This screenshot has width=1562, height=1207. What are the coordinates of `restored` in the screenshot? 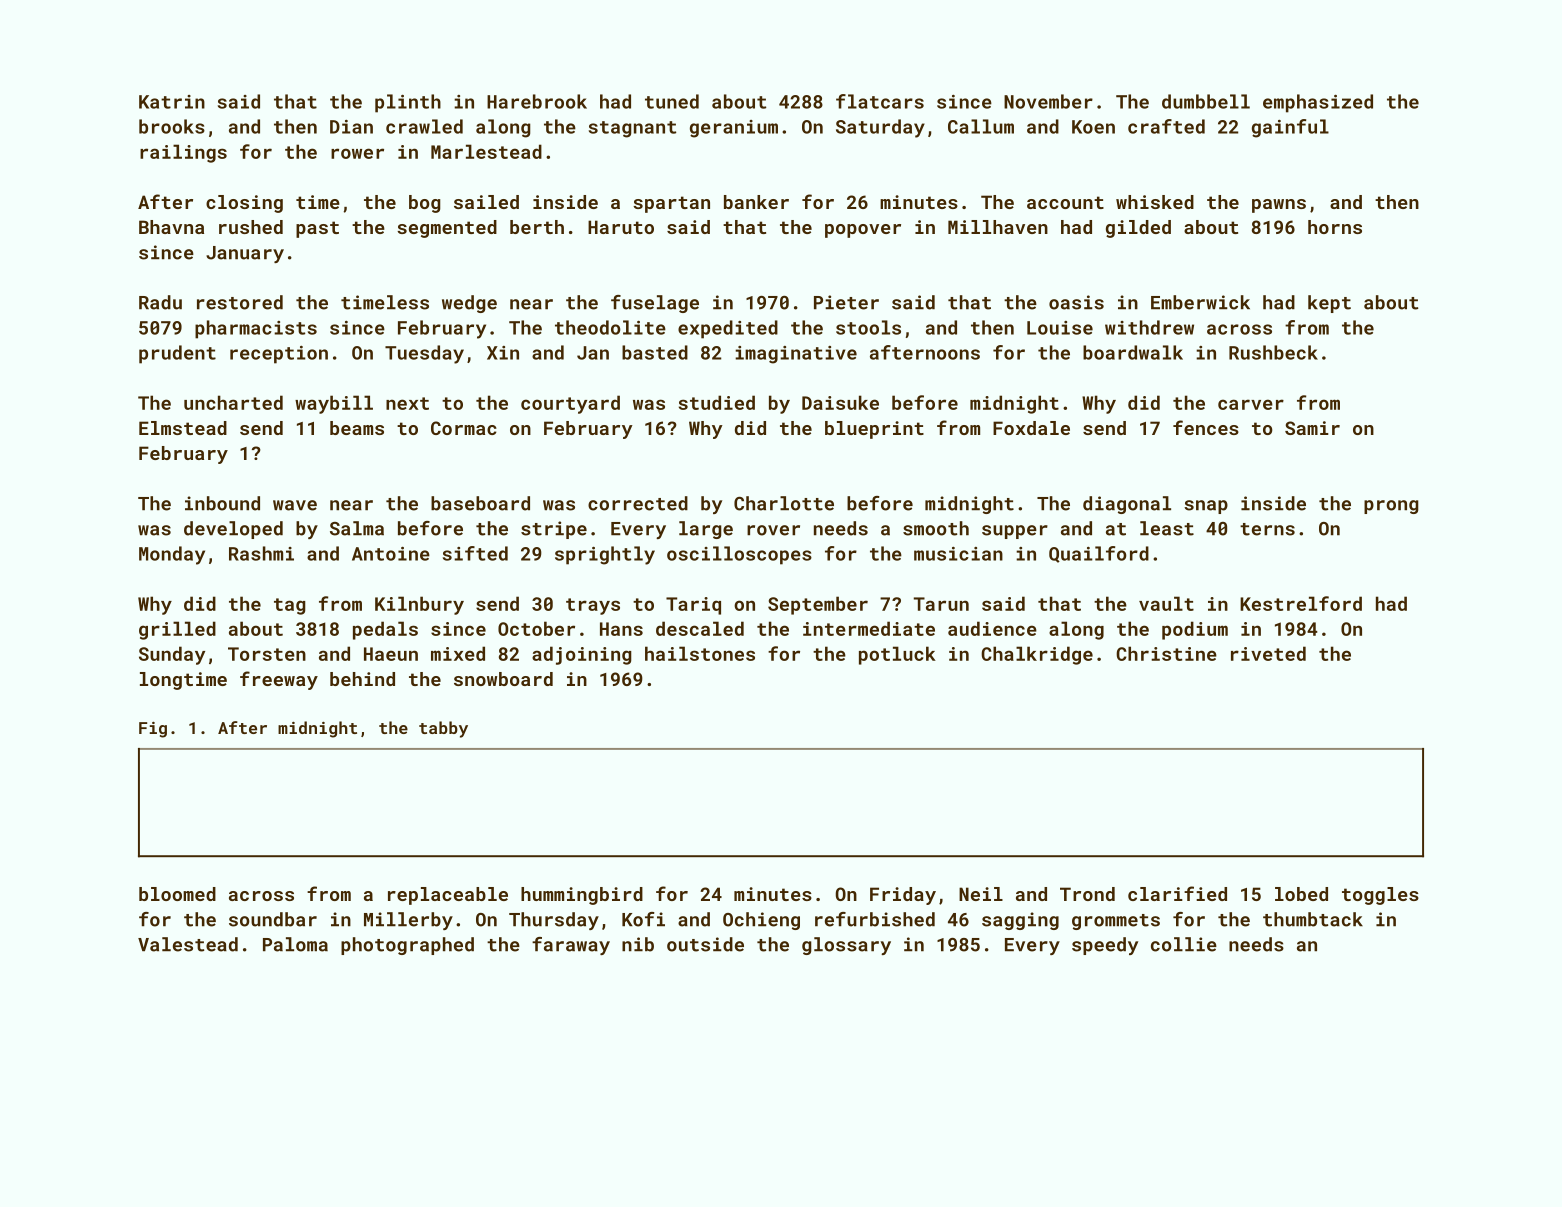 It's located at (240, 302).
